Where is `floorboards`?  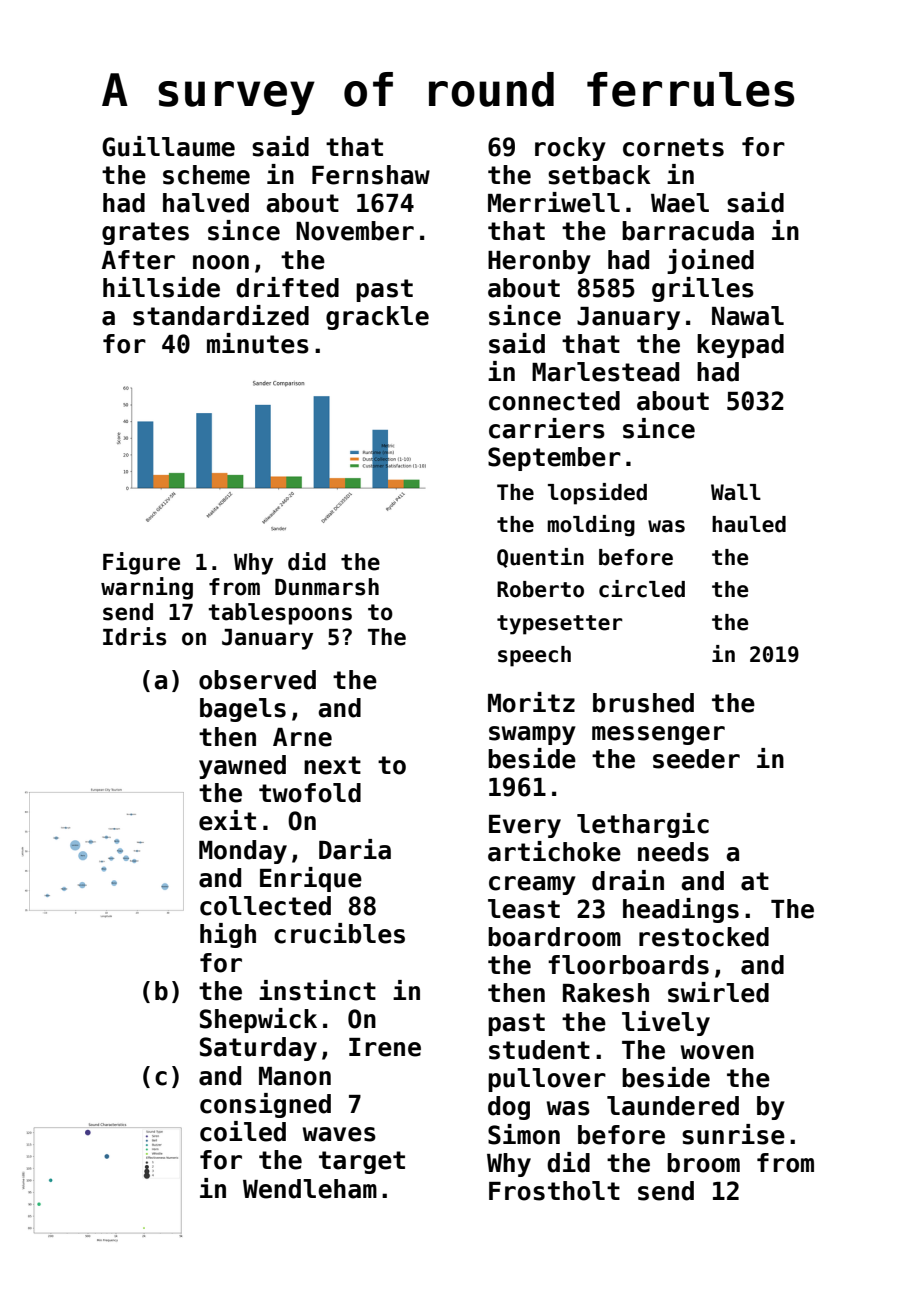 floorboards is located at coordinates (628, 965).
